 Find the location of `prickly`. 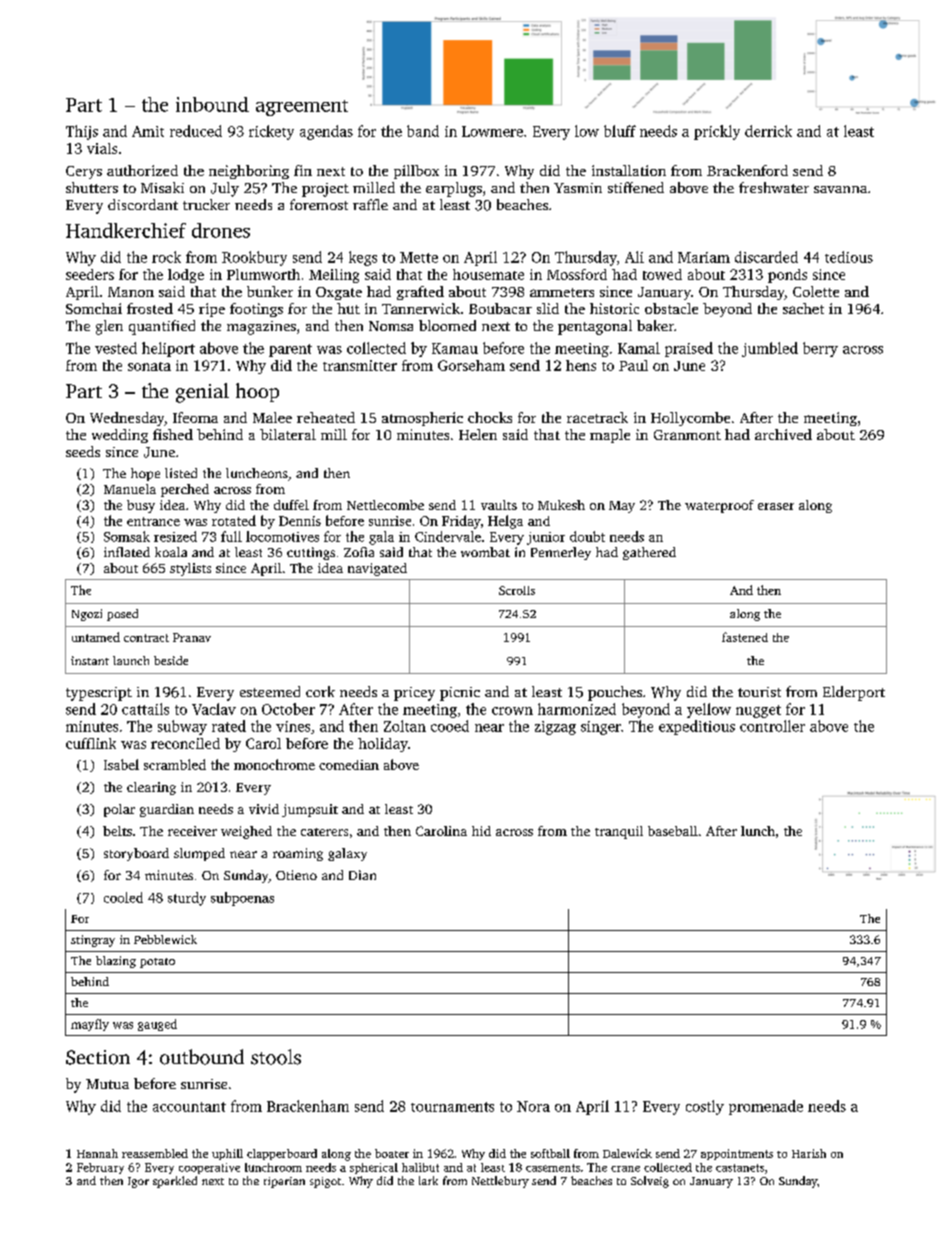

prickly is located at coordinates (717, 132).
